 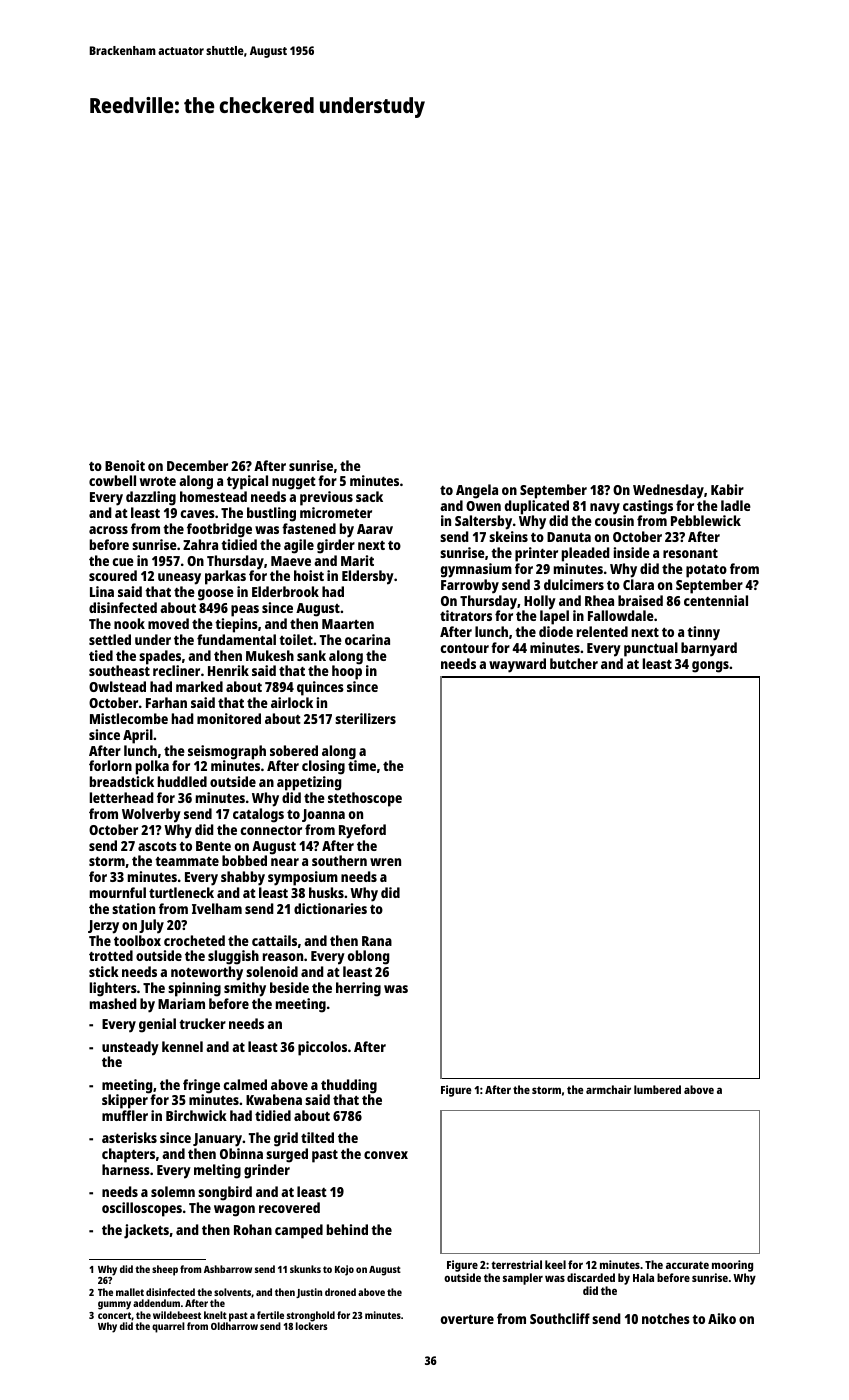 I want to click on harness, so click(x=126, y=1169).
